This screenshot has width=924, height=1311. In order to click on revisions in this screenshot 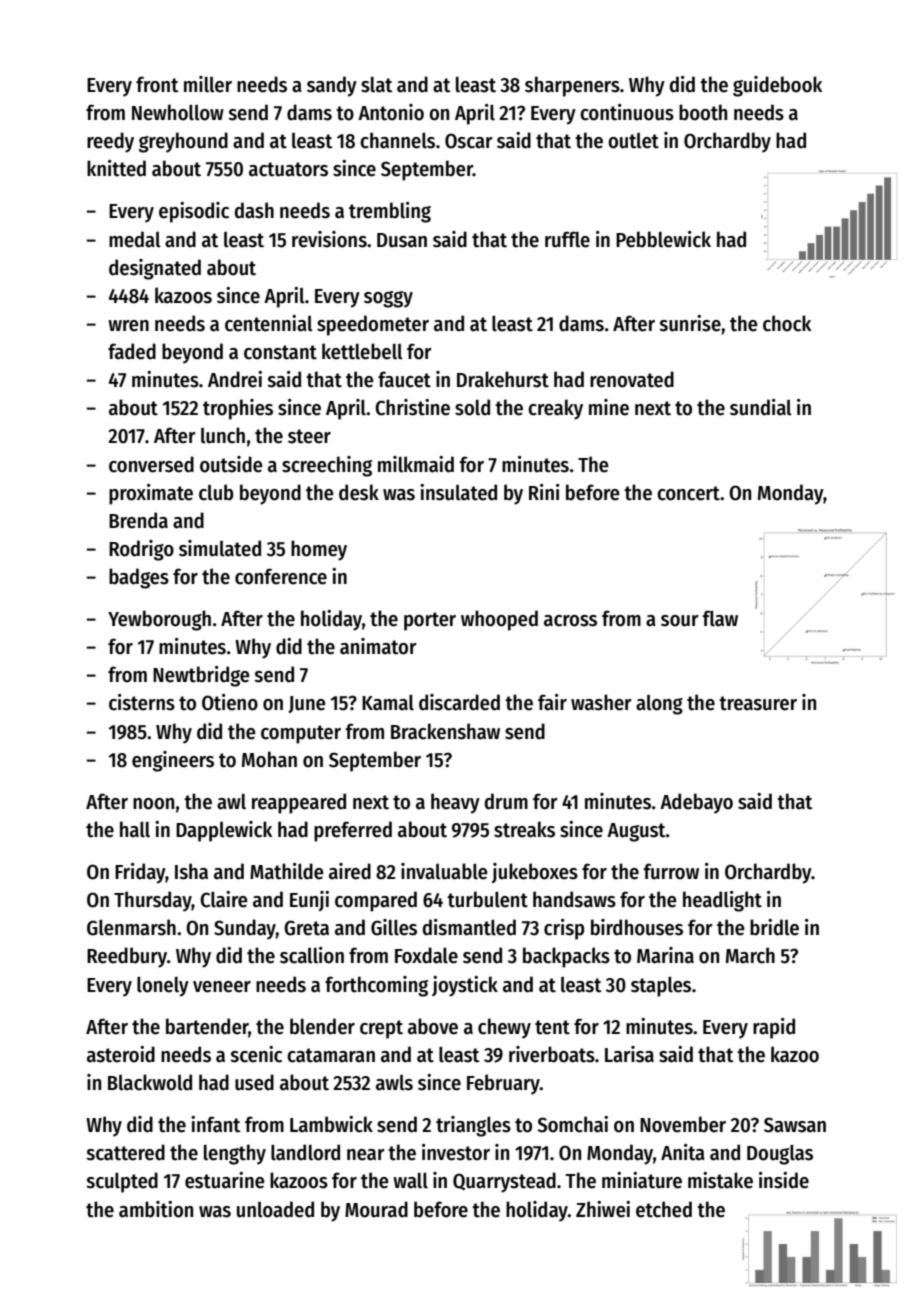, I will do `click(329, 239)`.
